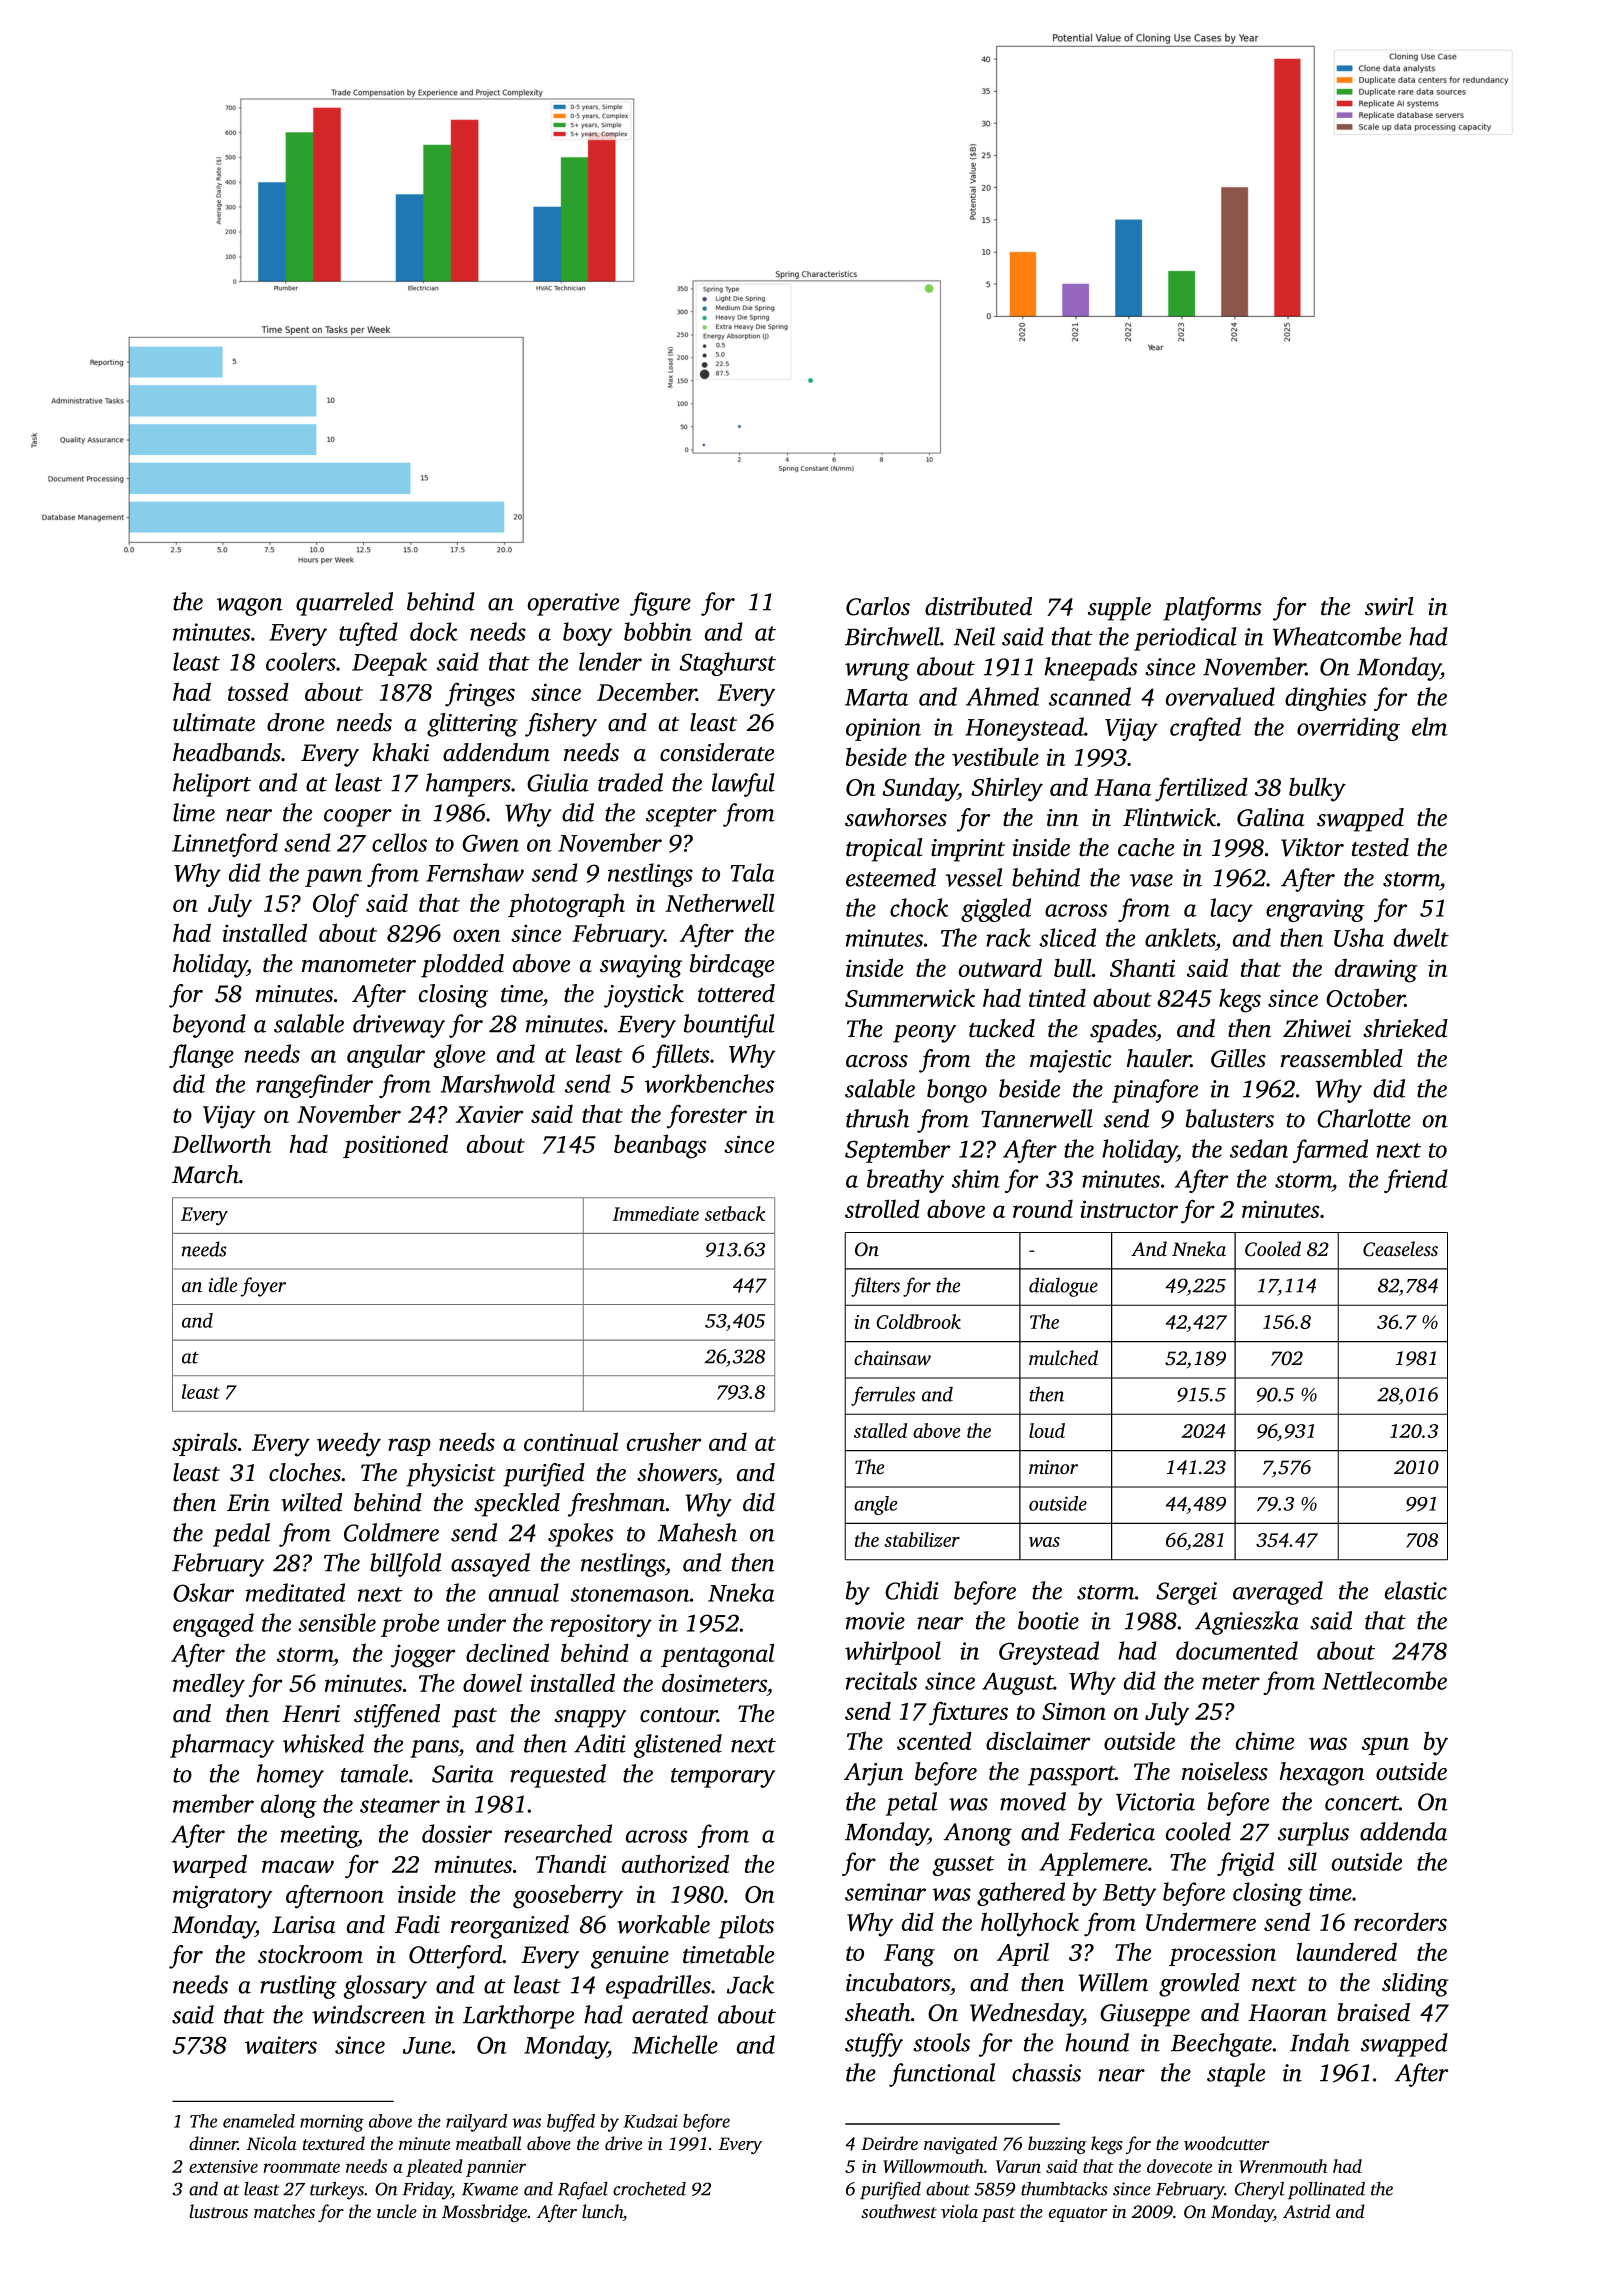 The width and height of the screenshot is (1620, 2292). What do you see at coordinates (1129, 1209) in the screenshot?
I see `instructor` at bounding box center [1129, 1209].
